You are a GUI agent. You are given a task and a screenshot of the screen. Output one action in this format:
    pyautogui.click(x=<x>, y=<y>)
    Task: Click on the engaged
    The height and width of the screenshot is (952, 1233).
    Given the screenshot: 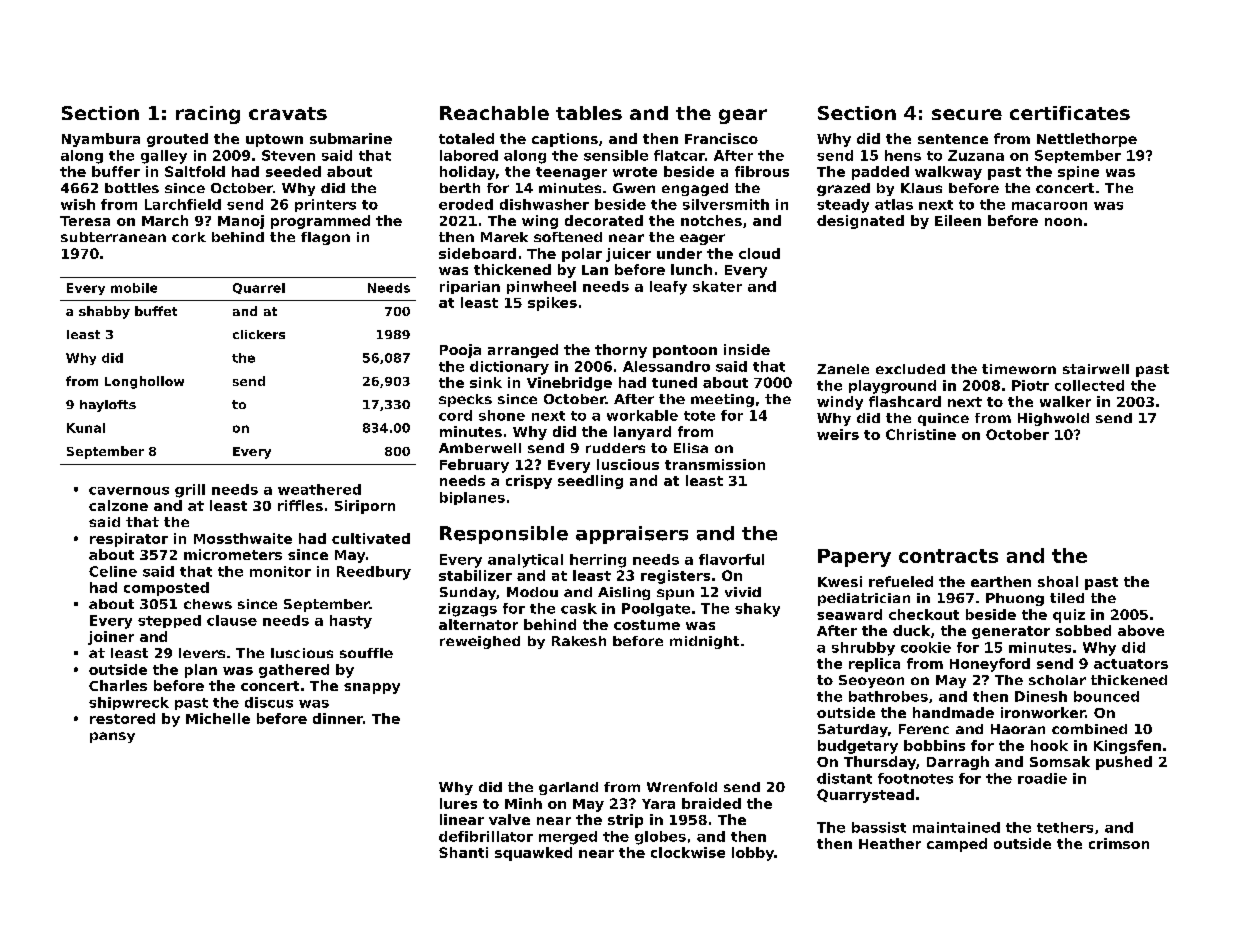 What is the action you would take?
    pyautogui.click(x=695, y=189)
